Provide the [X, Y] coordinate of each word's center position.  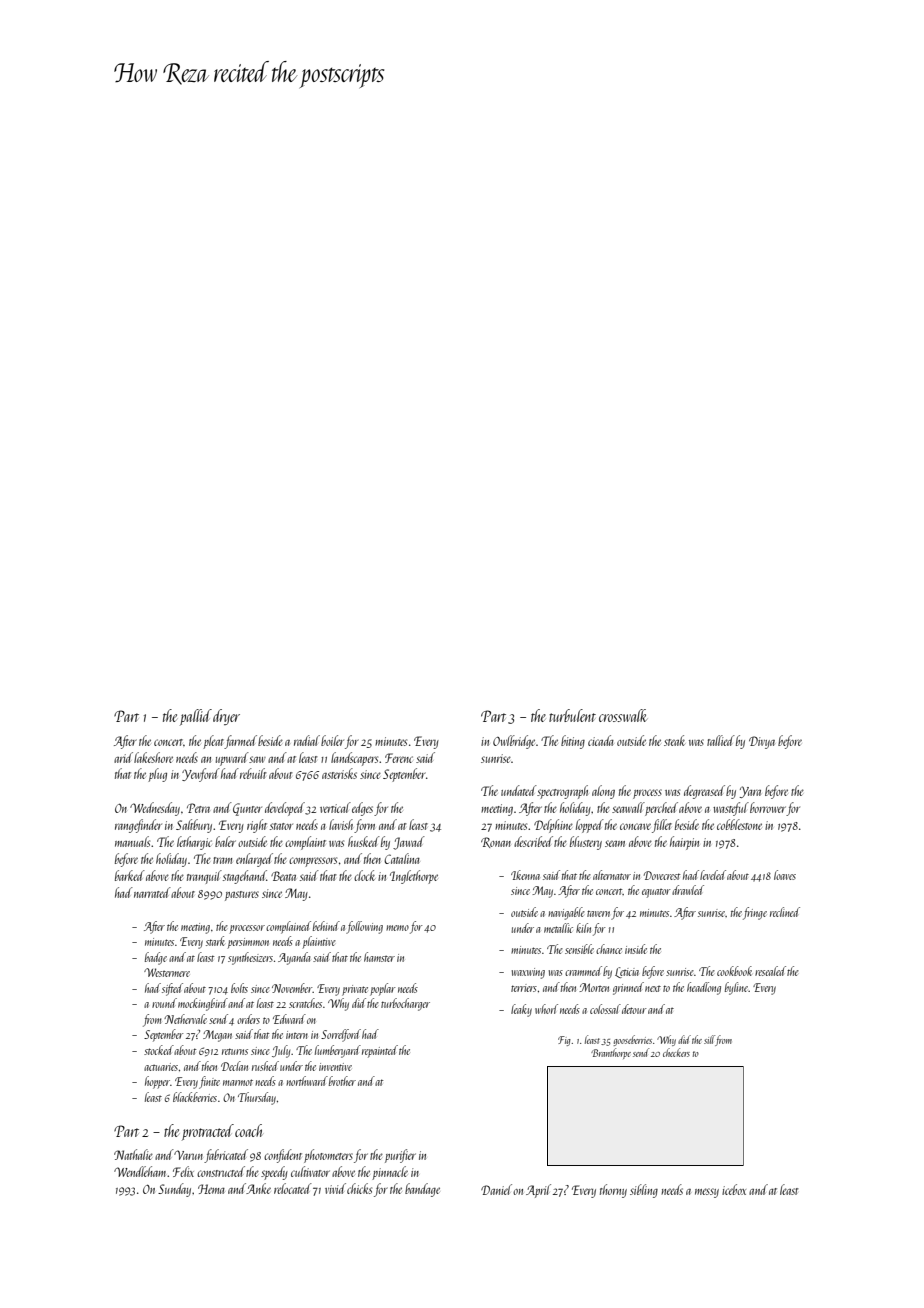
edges [362, 809]
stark [215, 941]
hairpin [684, 843]
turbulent [572, 715]
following [365, 927]
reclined [785, 912]
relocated [293, 1188]
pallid [196, 717]
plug [157, 775]
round [164, 1003]
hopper [157, 1082]
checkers [676, 1052]
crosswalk [623, 715]
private [355, 990]
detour [634, 1009]
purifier [400, 1156]
